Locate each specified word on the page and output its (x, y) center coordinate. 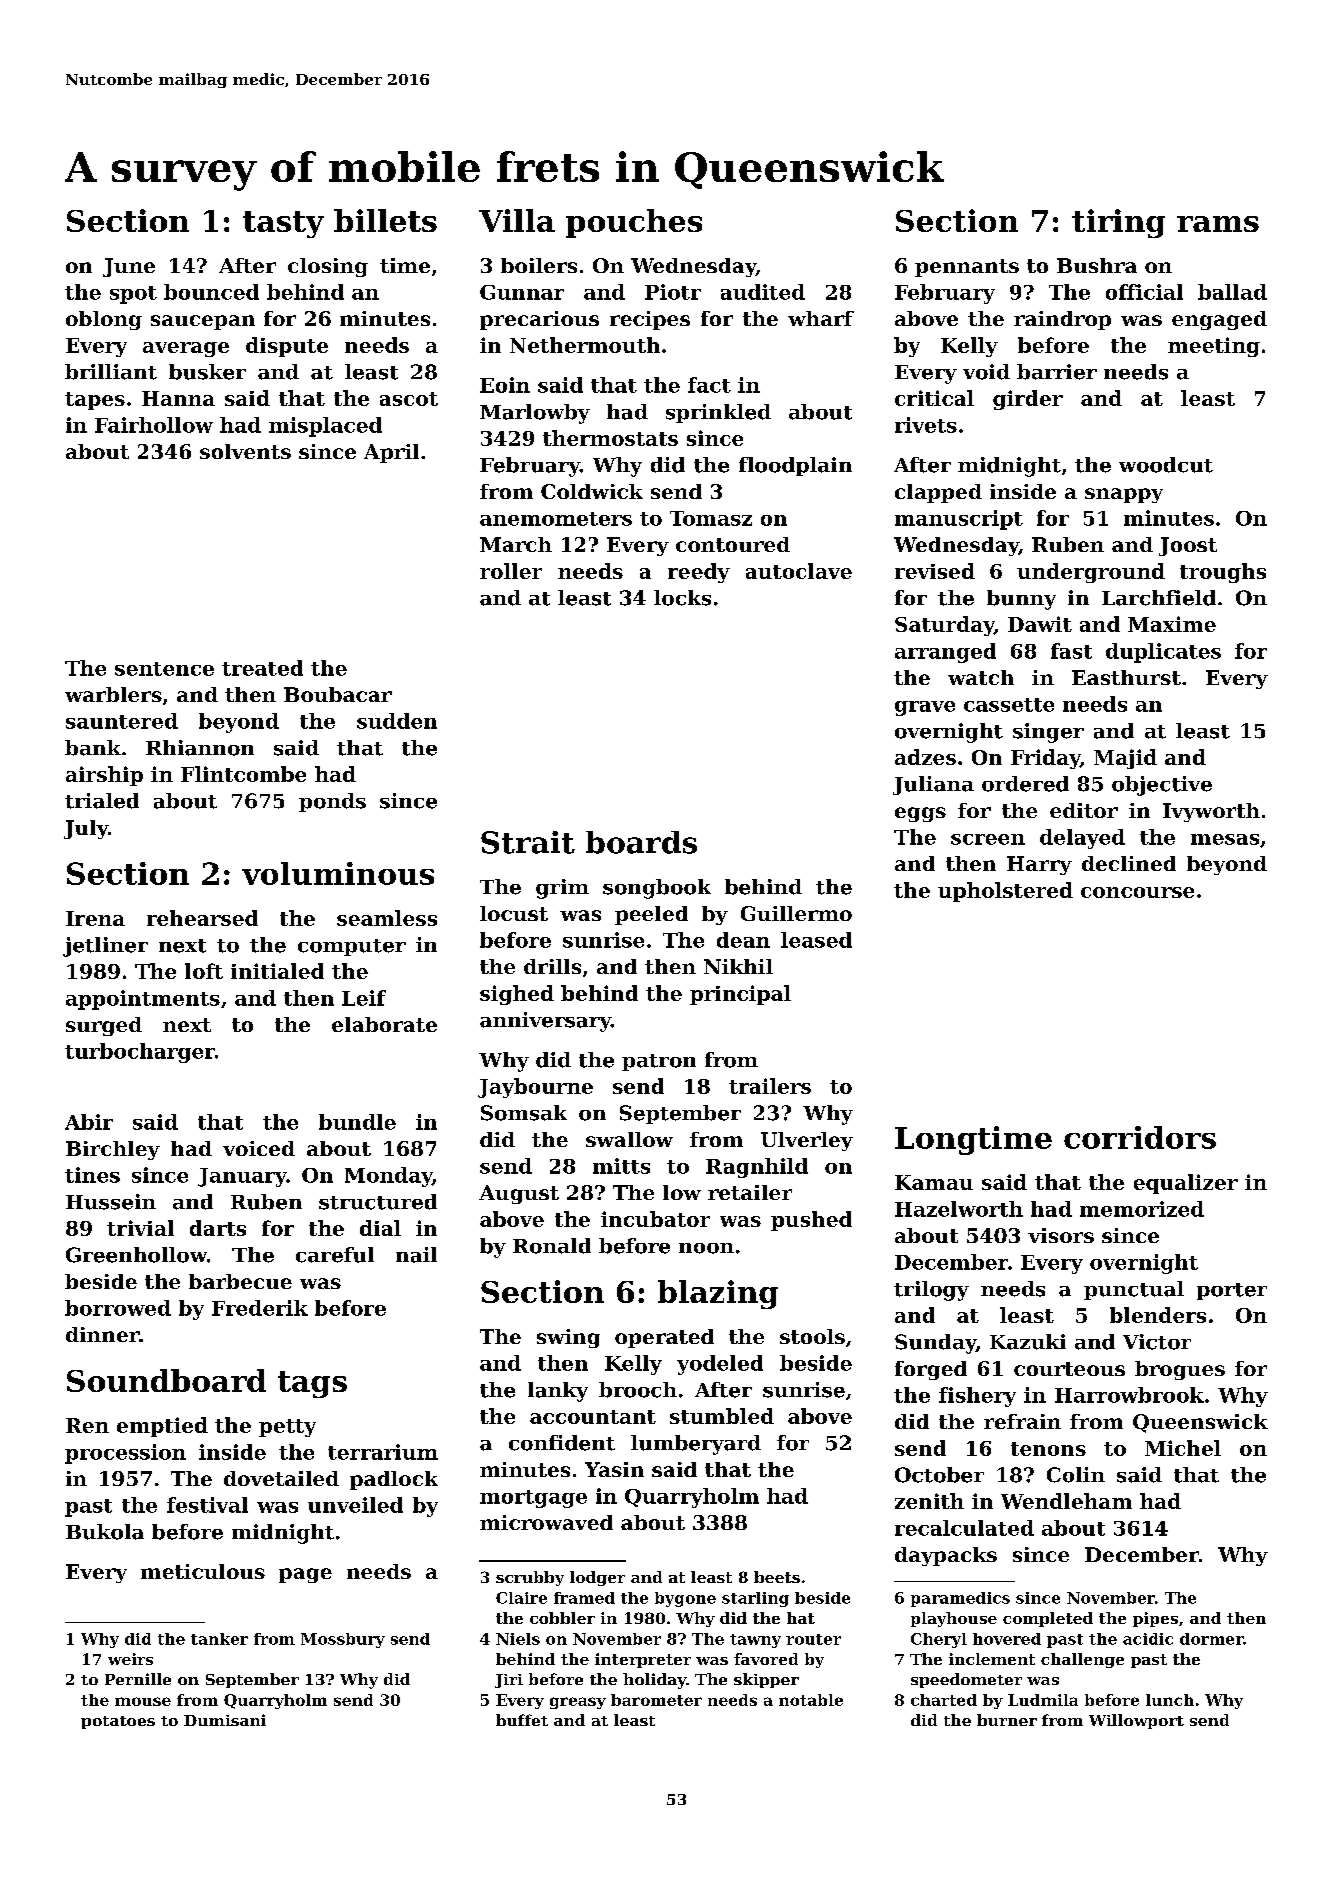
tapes (95, 401)
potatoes (118, 1722)
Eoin (505, 385)
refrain (1022, 1421)
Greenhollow (136, 1255)
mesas (1225, 839)
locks (682, 598)
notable (811, 1700)
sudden (397, 721)
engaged (1219, 320)
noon (706, 1248)
